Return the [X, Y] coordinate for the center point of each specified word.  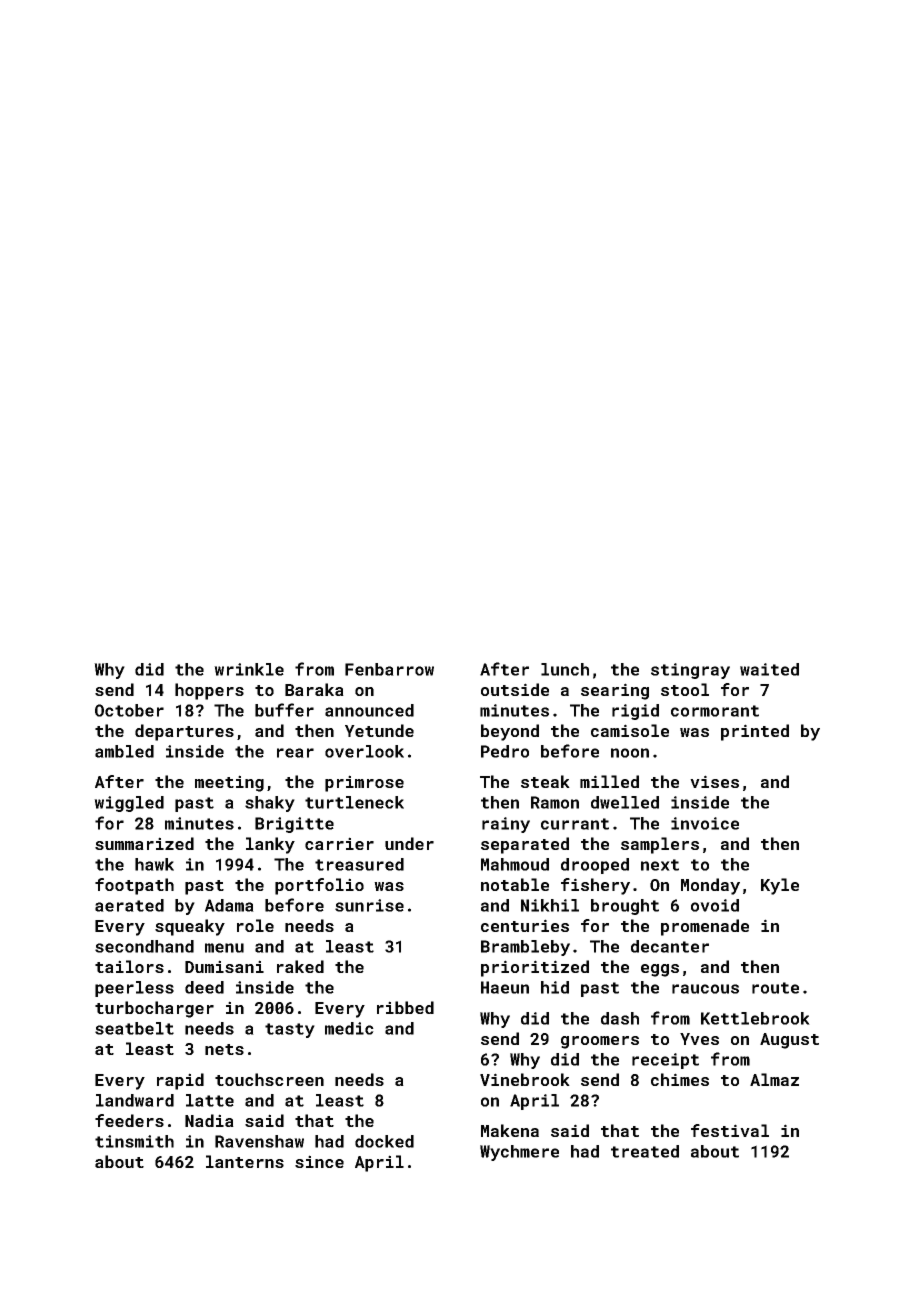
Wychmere [519, 1153]
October [129, 710]
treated [645, 1151]
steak [545, 781]
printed [755, 732]
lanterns [245, 1161]
